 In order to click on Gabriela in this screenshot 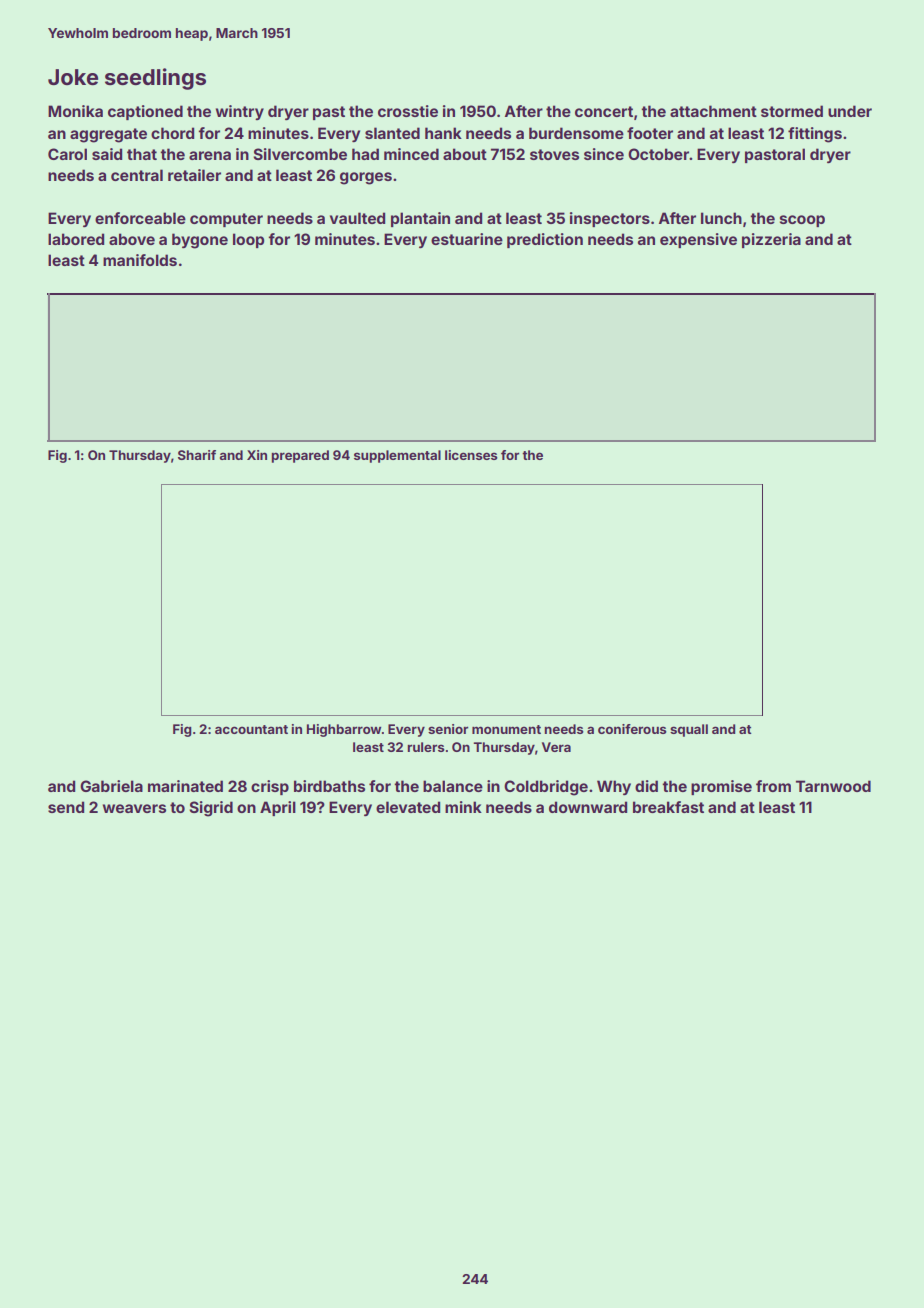, I will do `click(111, 786)`.
